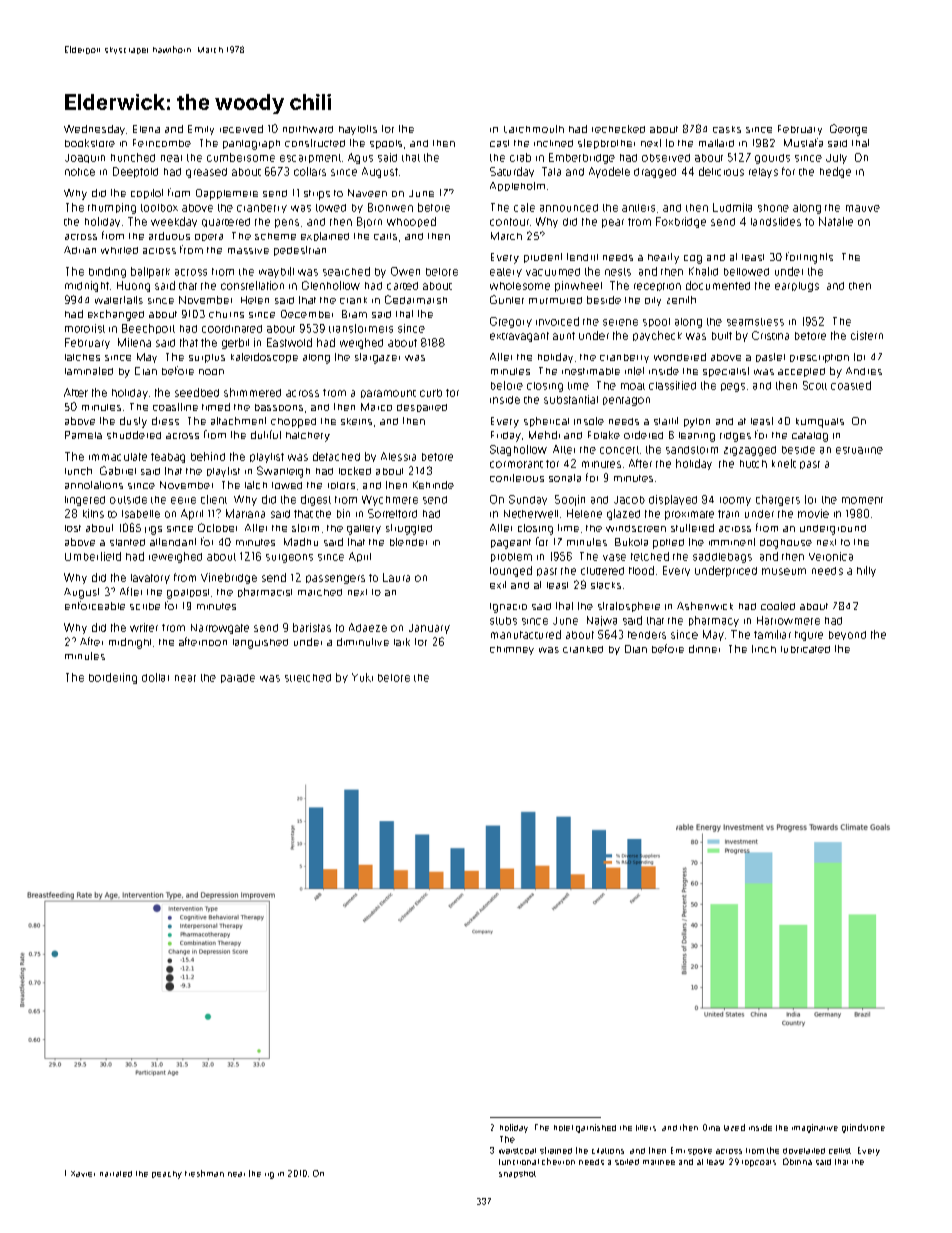 This screenshot has height=1233, width=952. Describe the element at coordinates (847, 635) in the screenshot. I see `beyond` at that location.
